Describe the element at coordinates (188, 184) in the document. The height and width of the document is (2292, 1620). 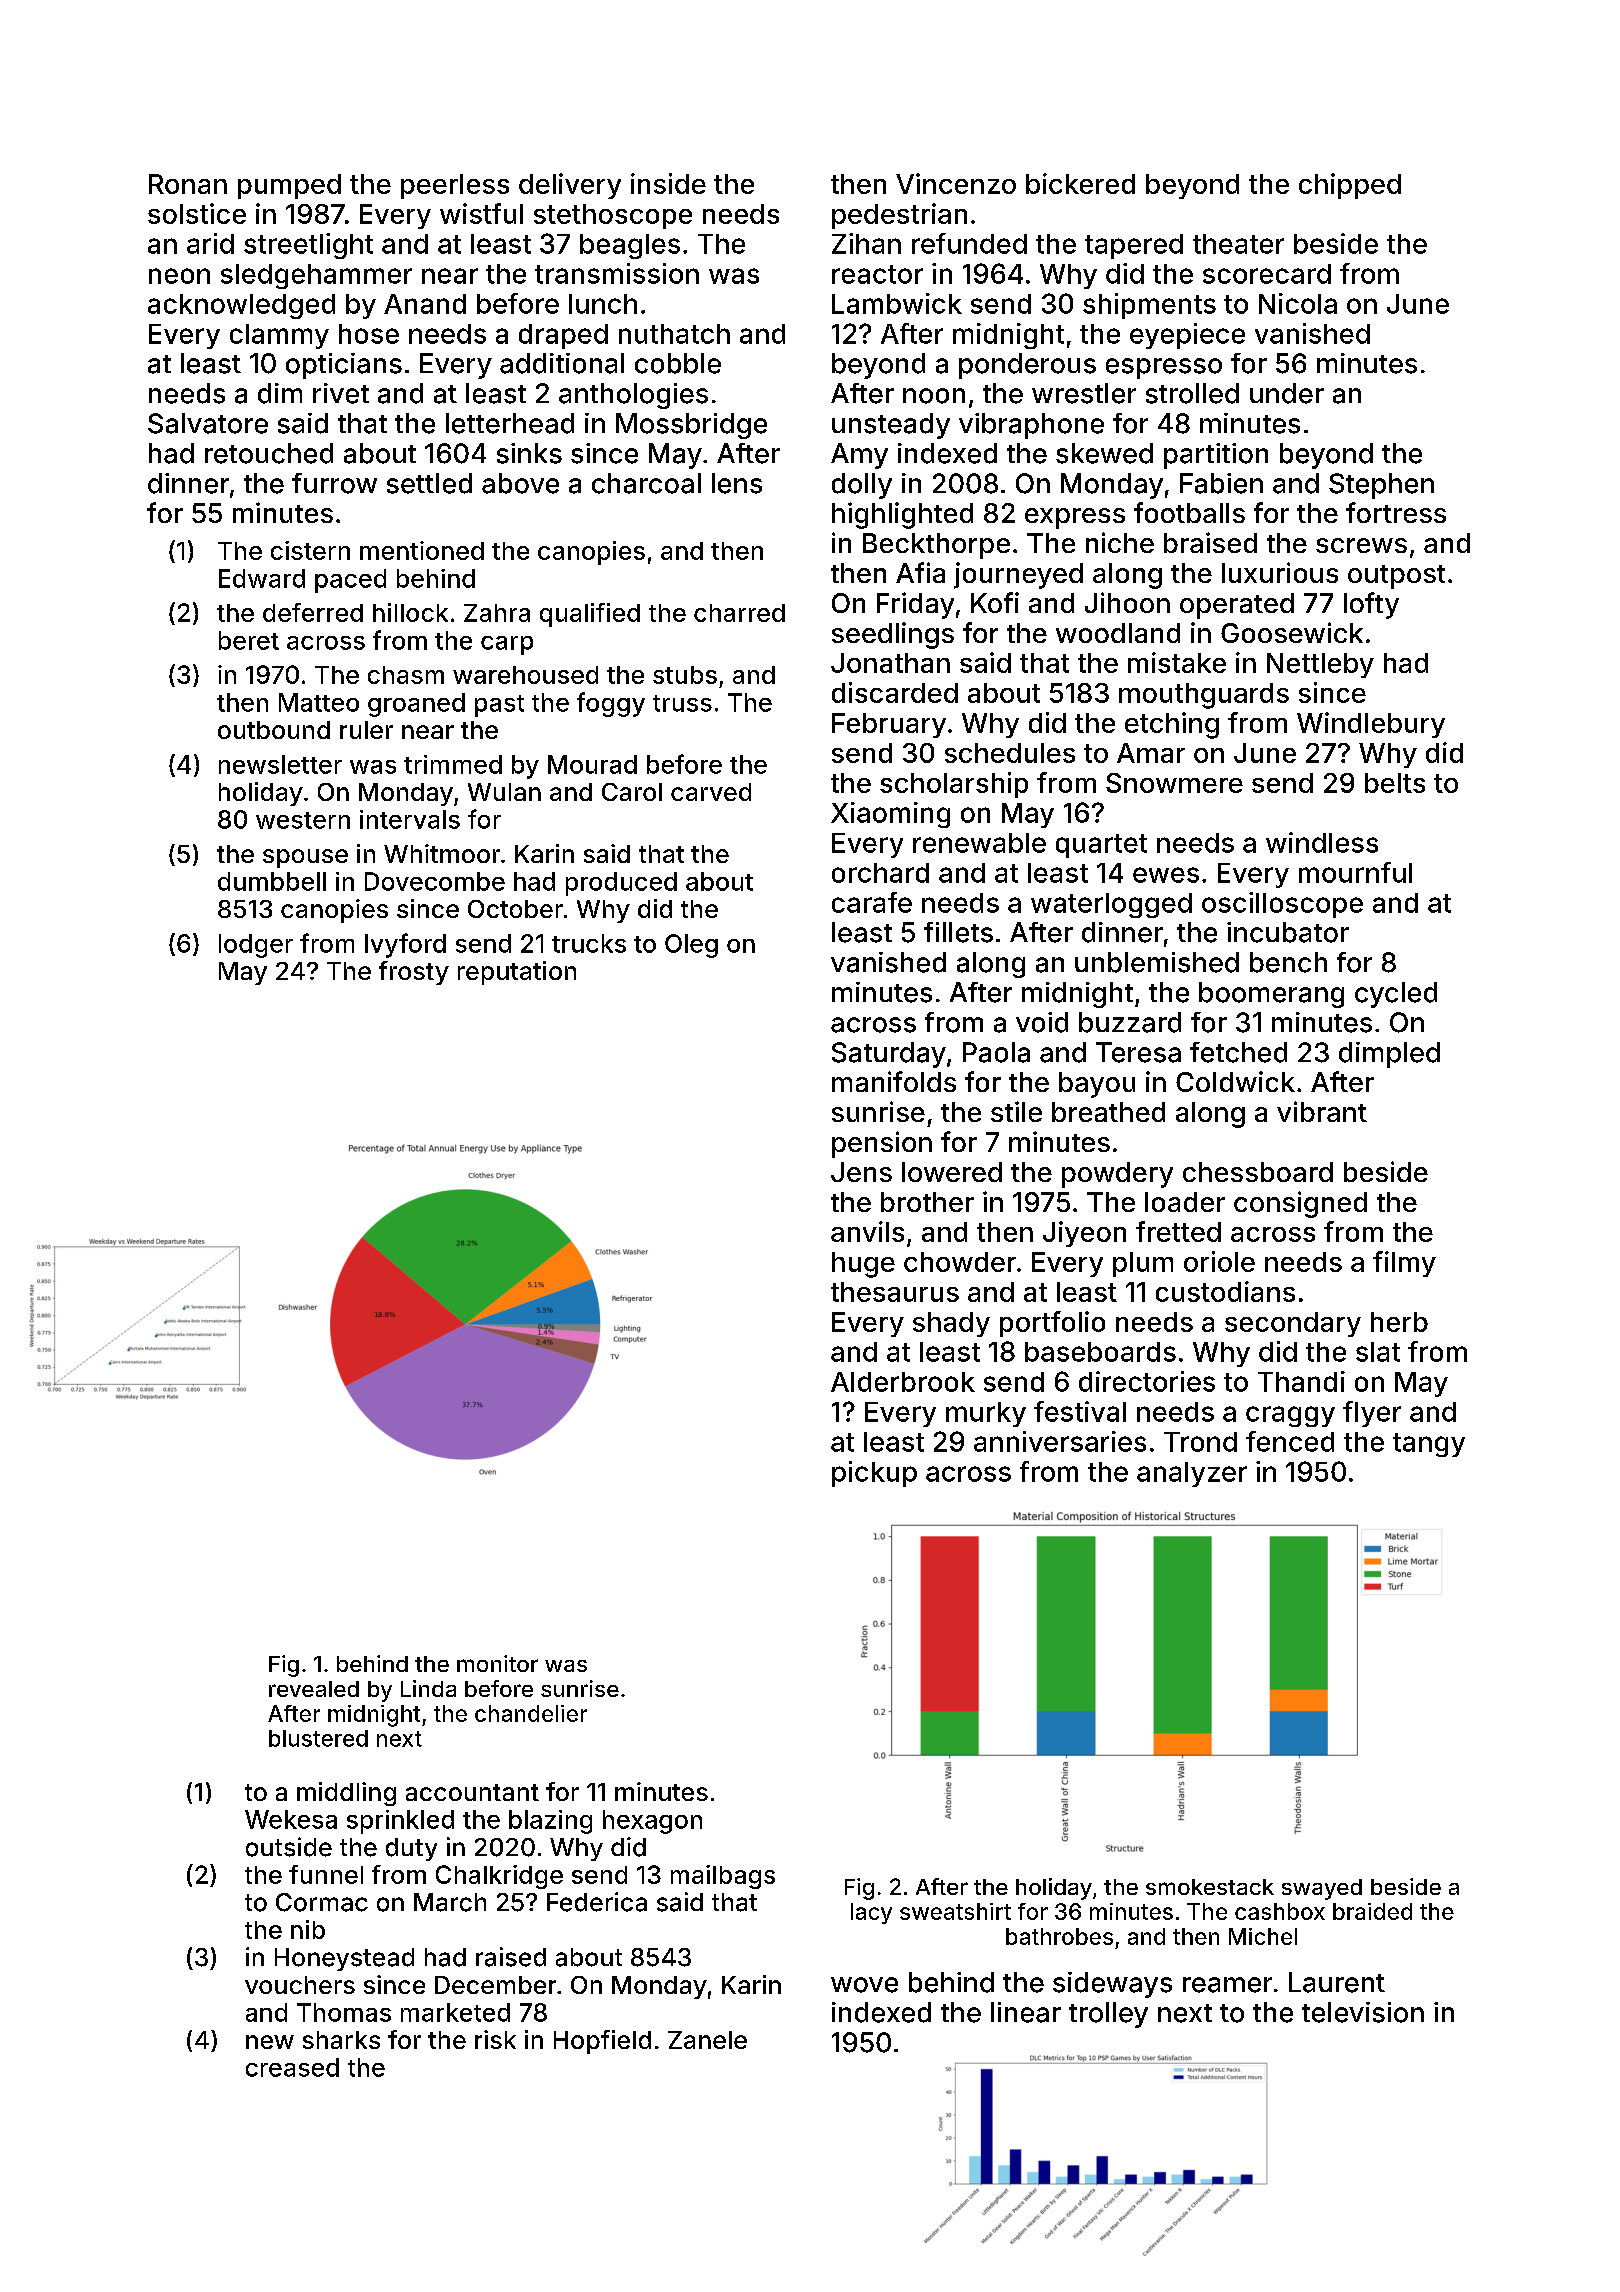
I see `Ronan` at that location.
